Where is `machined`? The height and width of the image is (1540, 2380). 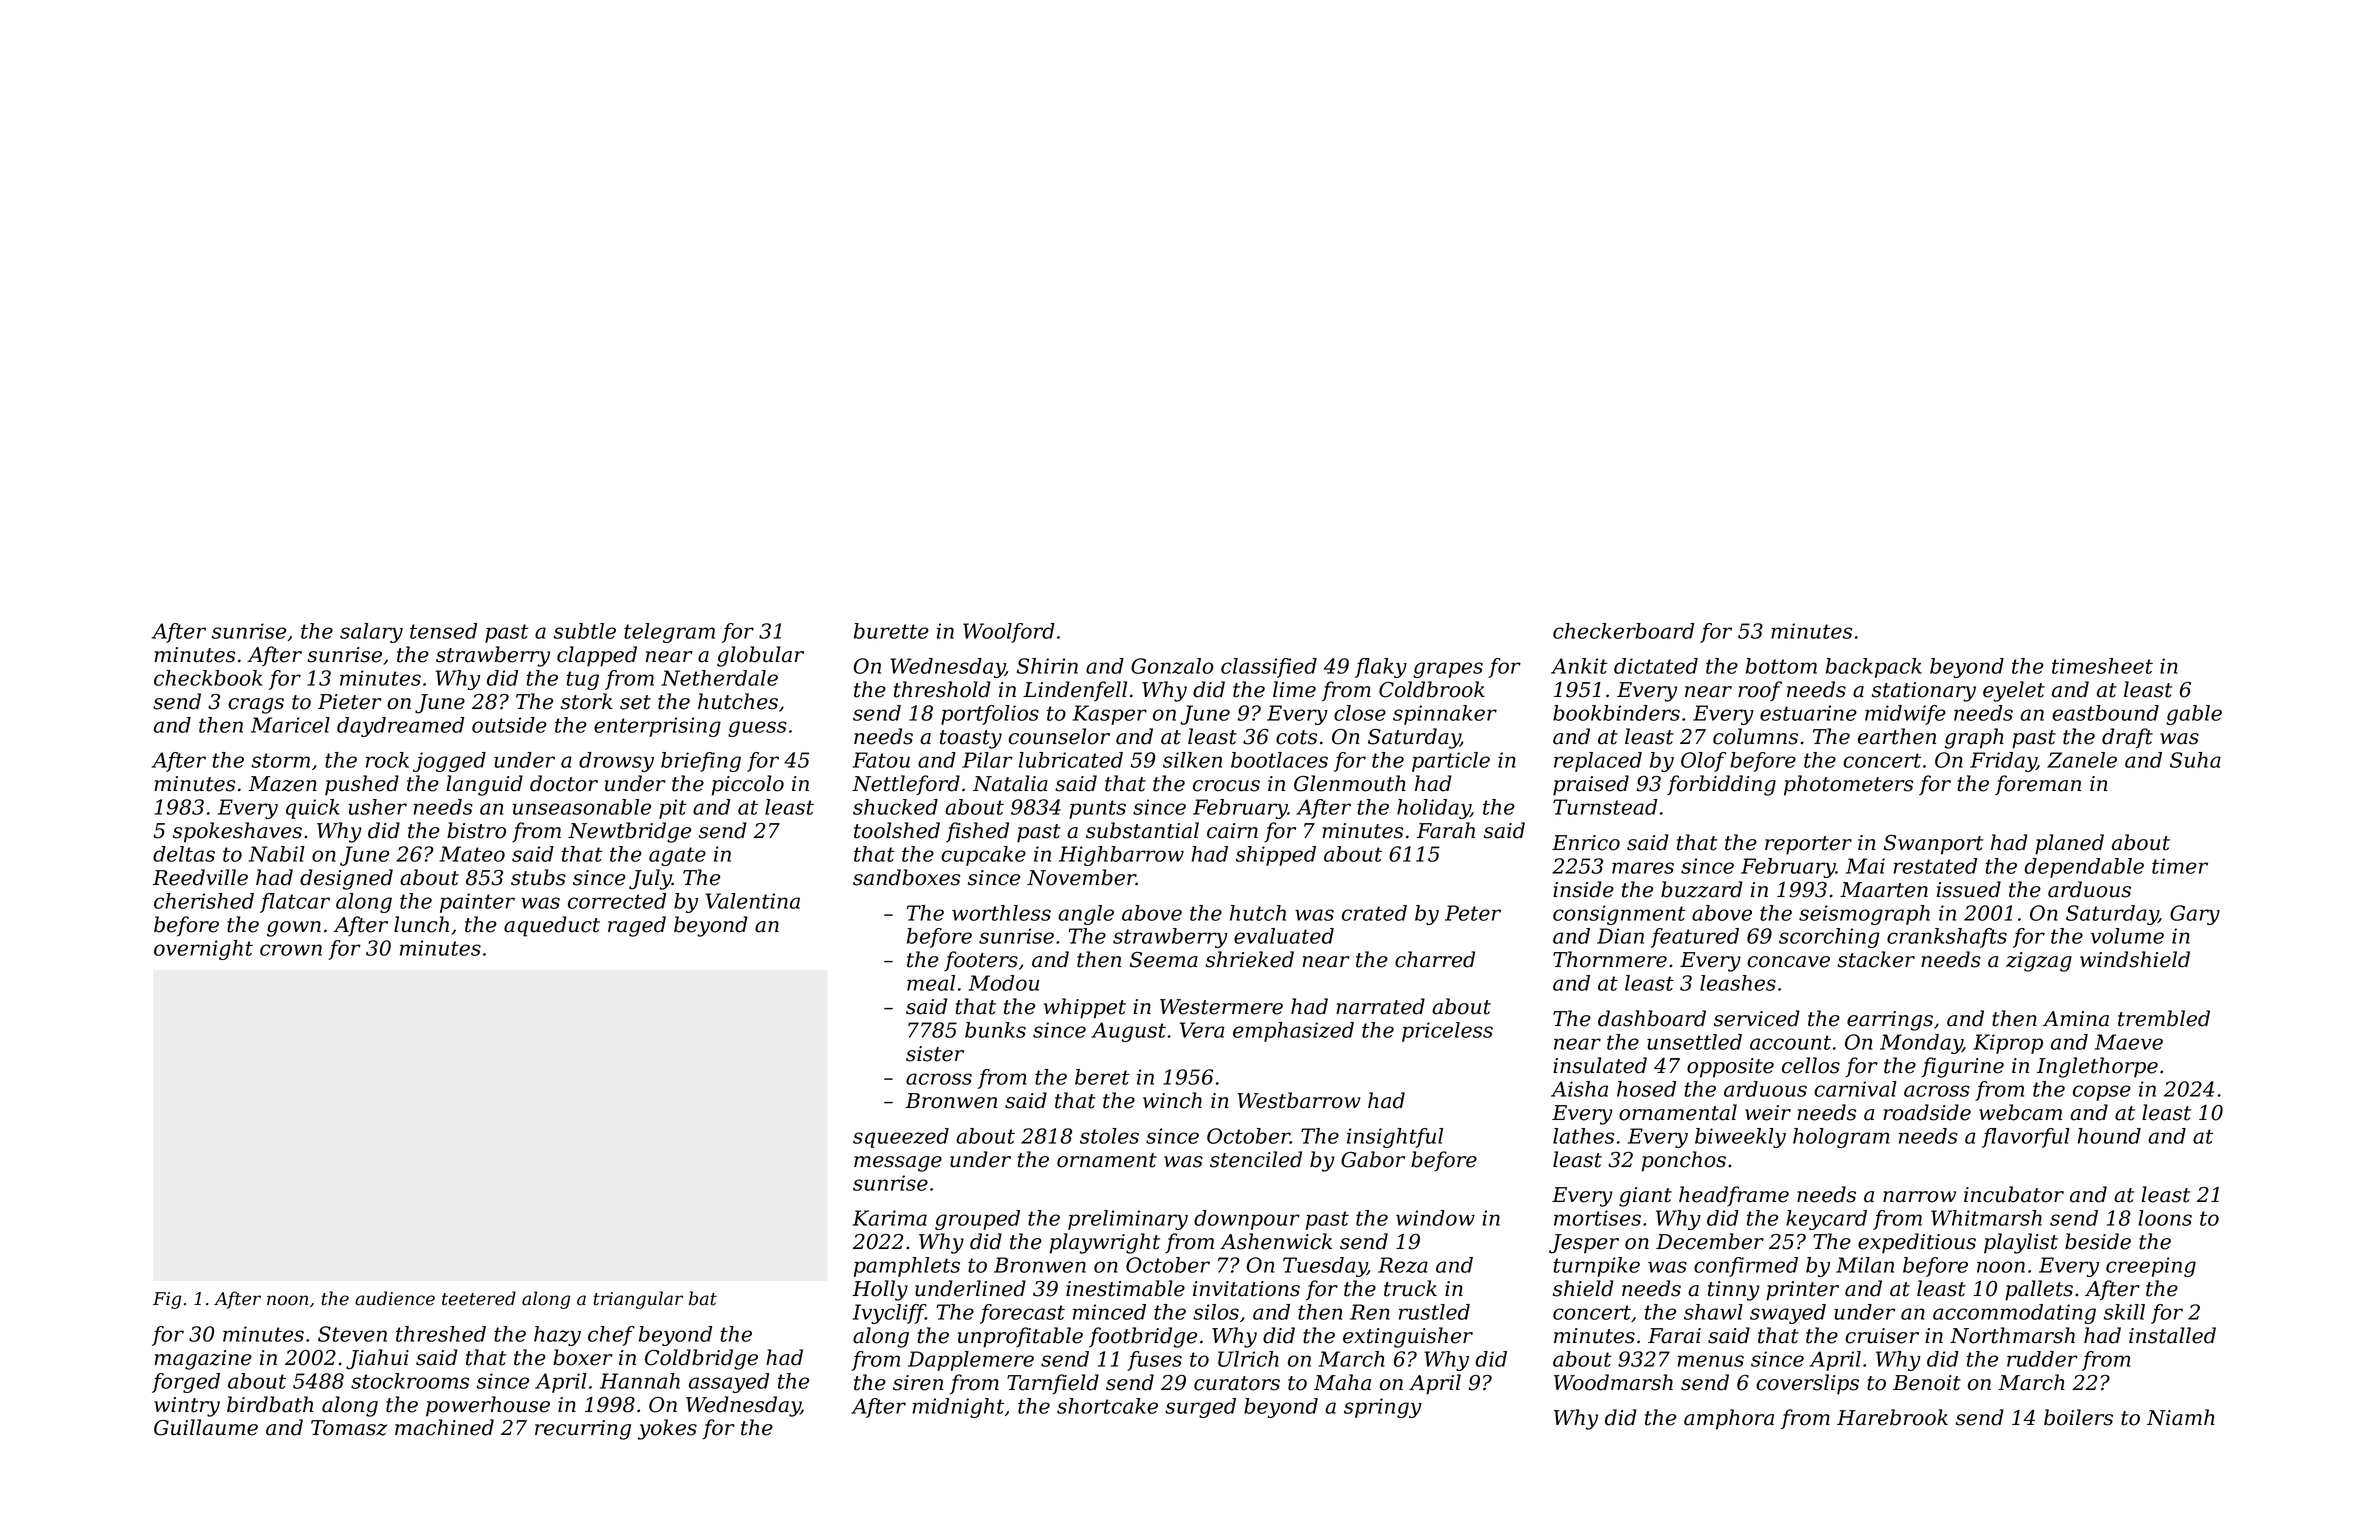
machined is located at coordinates (444, 1427).
